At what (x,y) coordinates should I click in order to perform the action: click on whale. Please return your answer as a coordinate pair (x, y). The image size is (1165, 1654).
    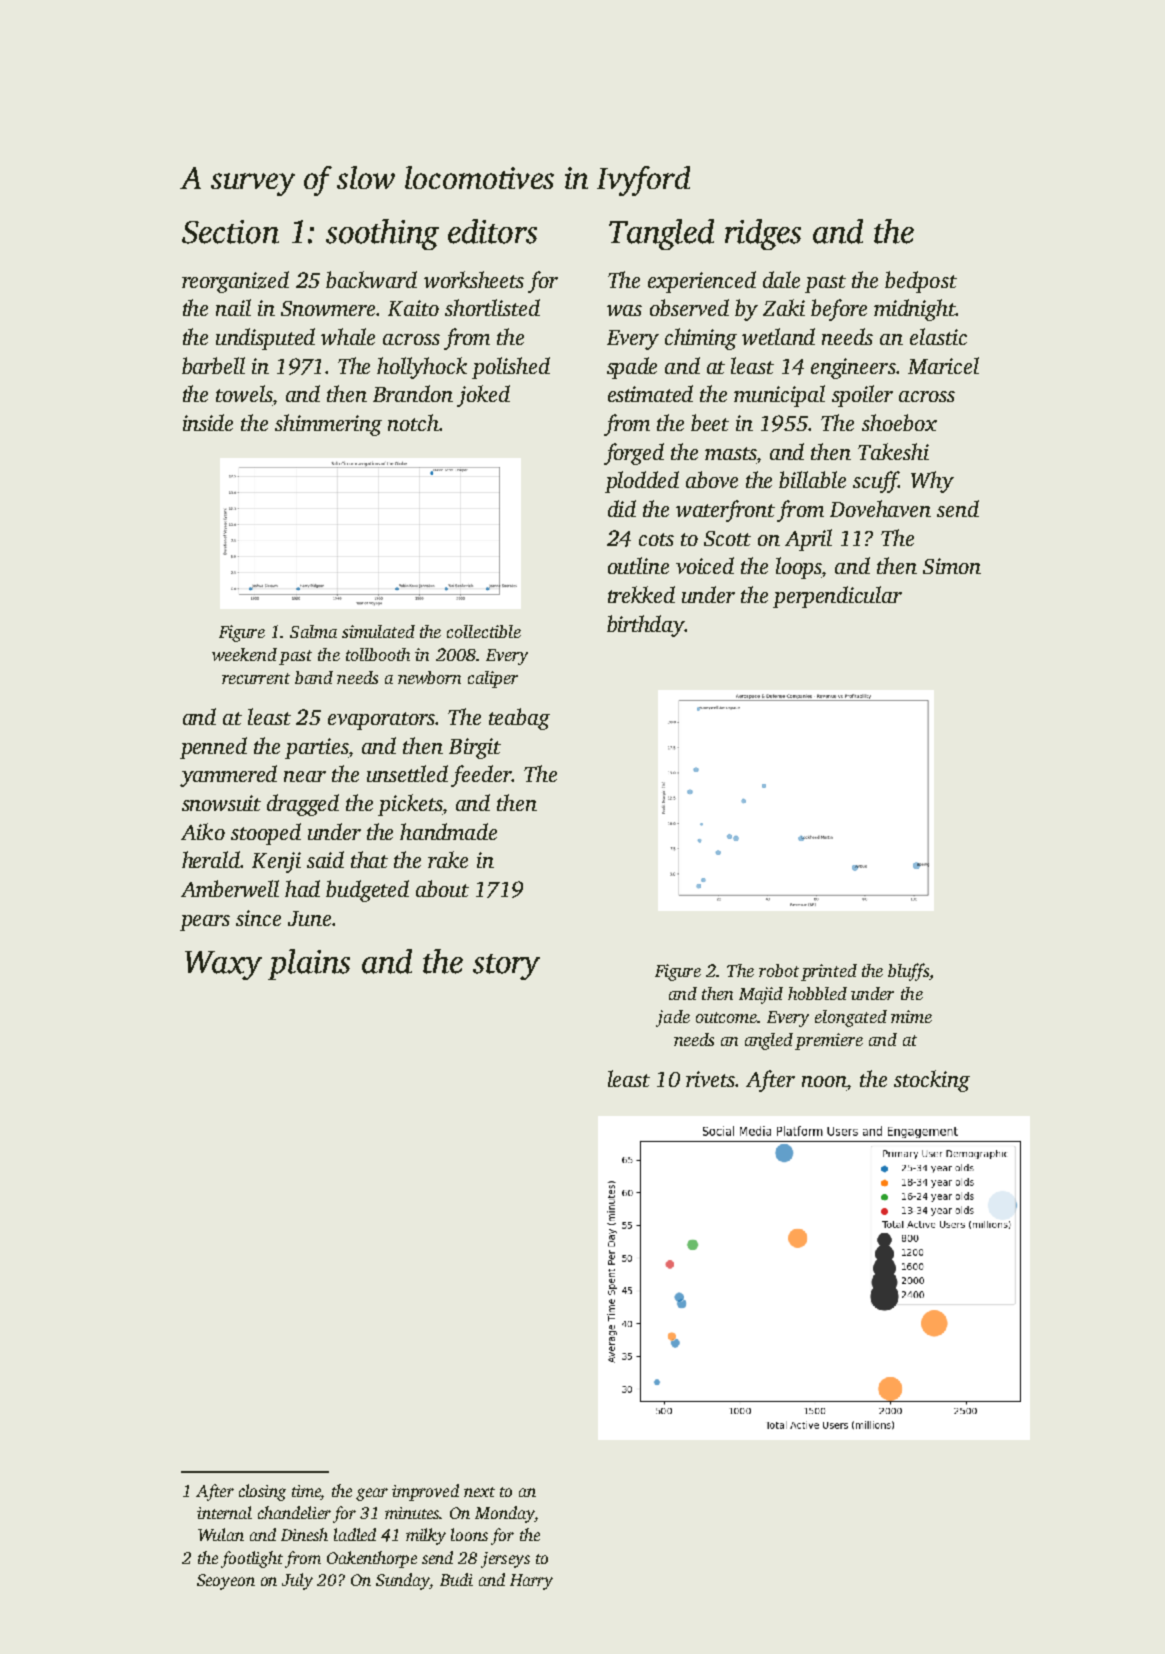
    Looking at the image, I should click on (348, 336).
